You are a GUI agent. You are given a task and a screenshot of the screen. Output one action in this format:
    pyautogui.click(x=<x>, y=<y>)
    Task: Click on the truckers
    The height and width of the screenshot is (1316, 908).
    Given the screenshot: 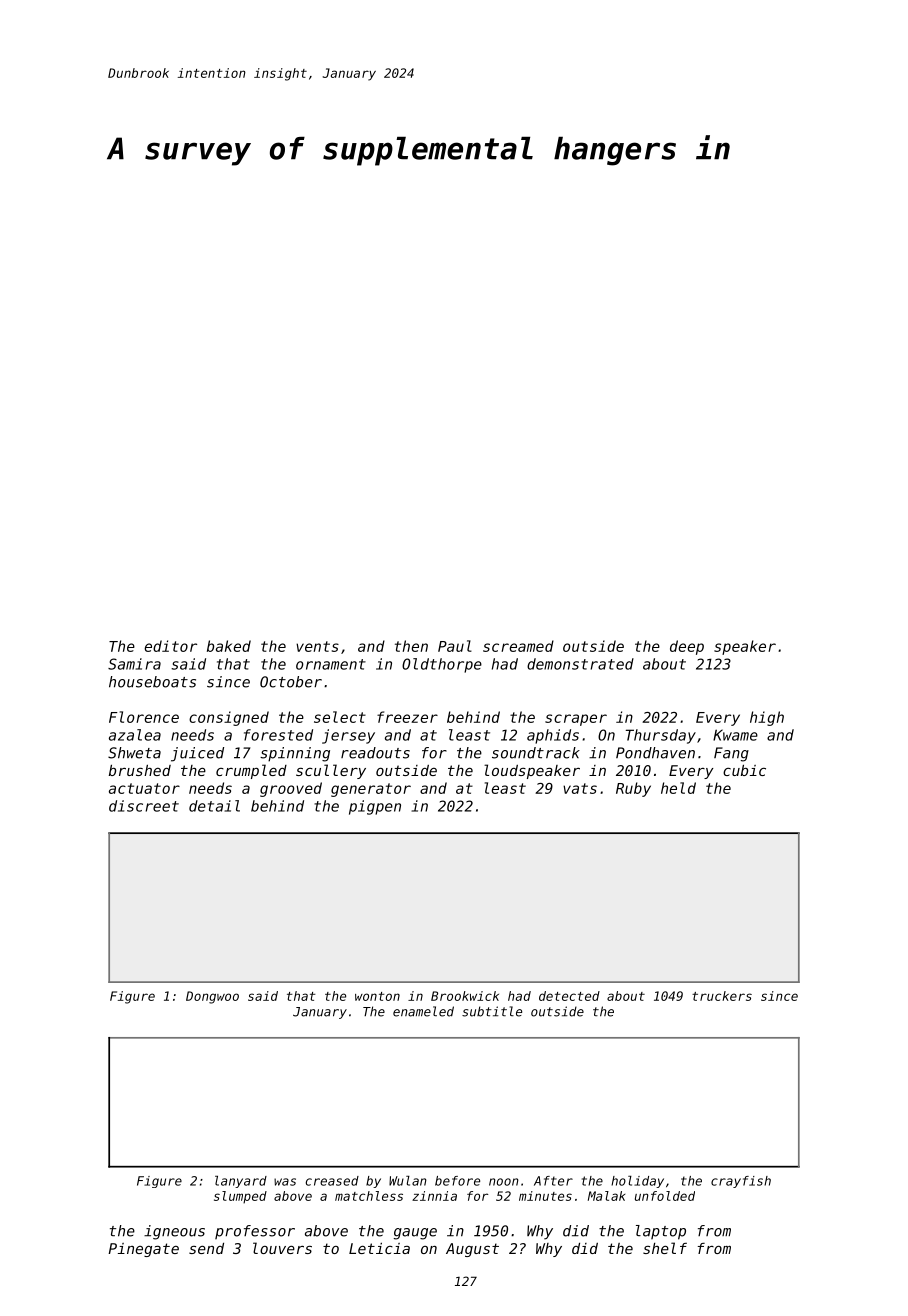 What is the action you would take?
    pyautogui.click(x=722, y=996)
